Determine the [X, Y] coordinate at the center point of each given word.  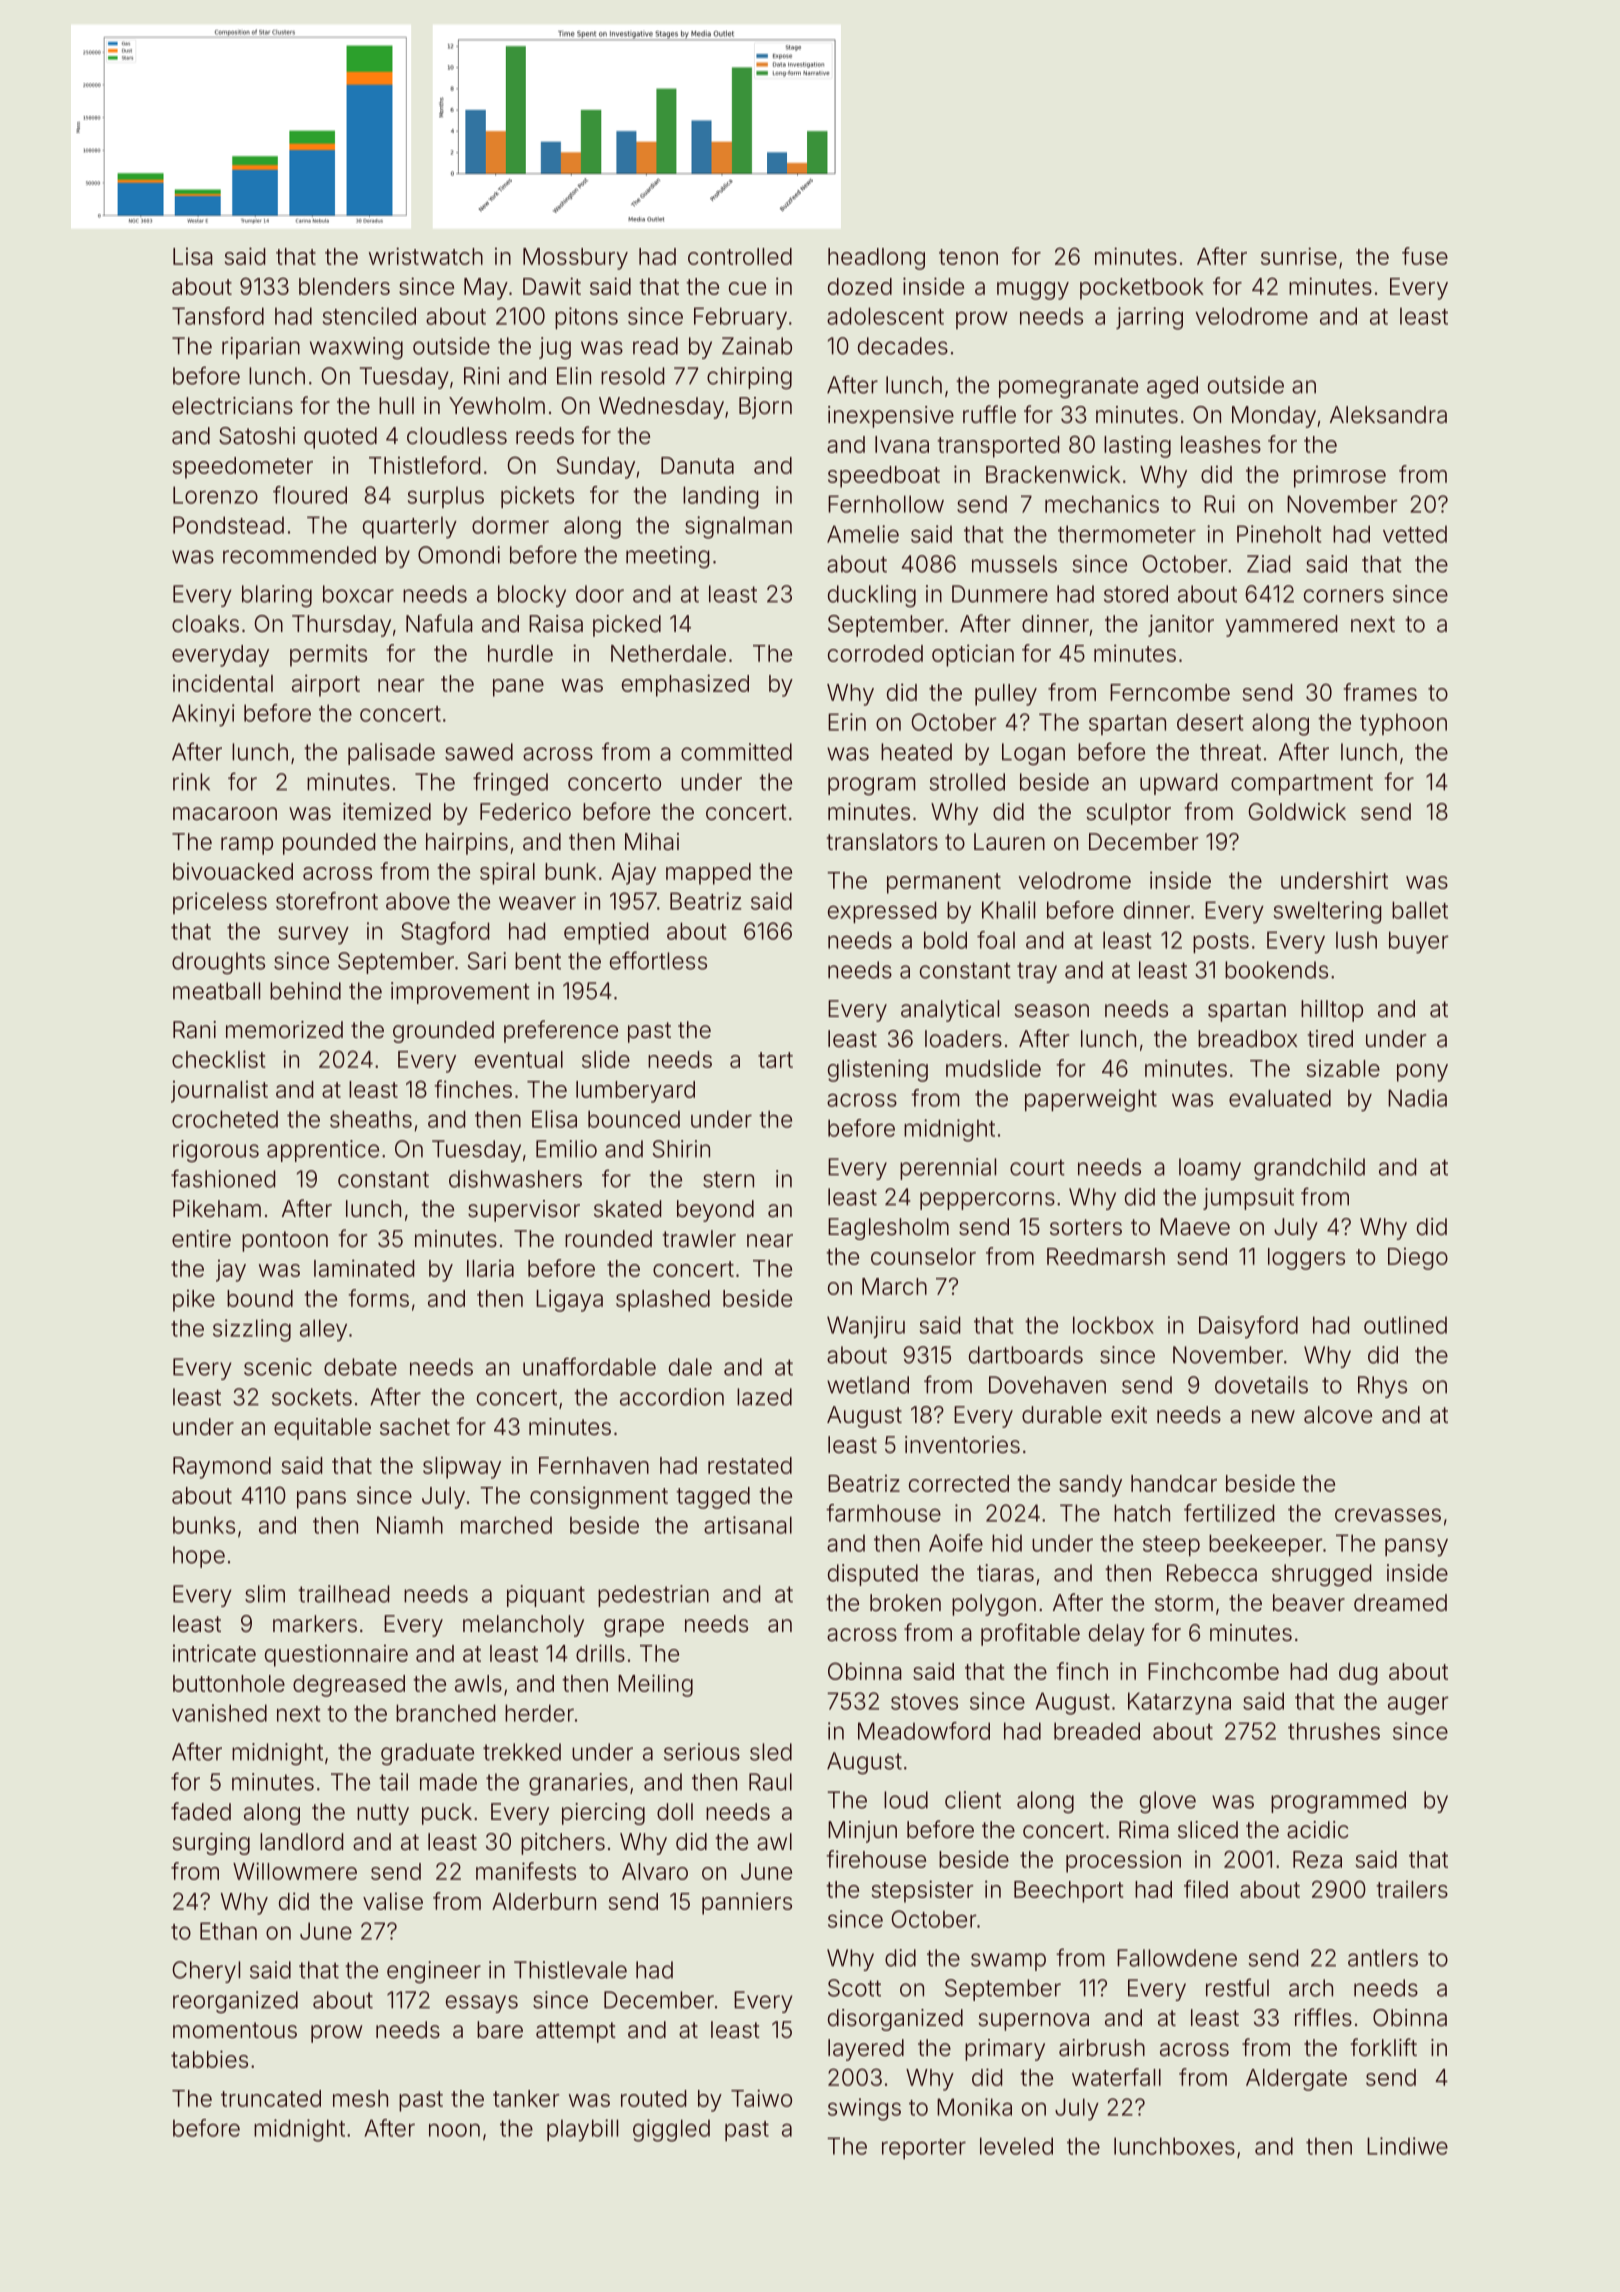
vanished [219, 1713]
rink [191, 782]
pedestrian [653, 1596]
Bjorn [765, 408]
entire [201, 1239]
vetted [1415, 534]
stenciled [369, 316]
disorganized [895, 2020]
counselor [923, 1256]
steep [1171, 1546]
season [1051, 1011]
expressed [882, 912]
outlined [1405, 1325]
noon [454, 2130]
